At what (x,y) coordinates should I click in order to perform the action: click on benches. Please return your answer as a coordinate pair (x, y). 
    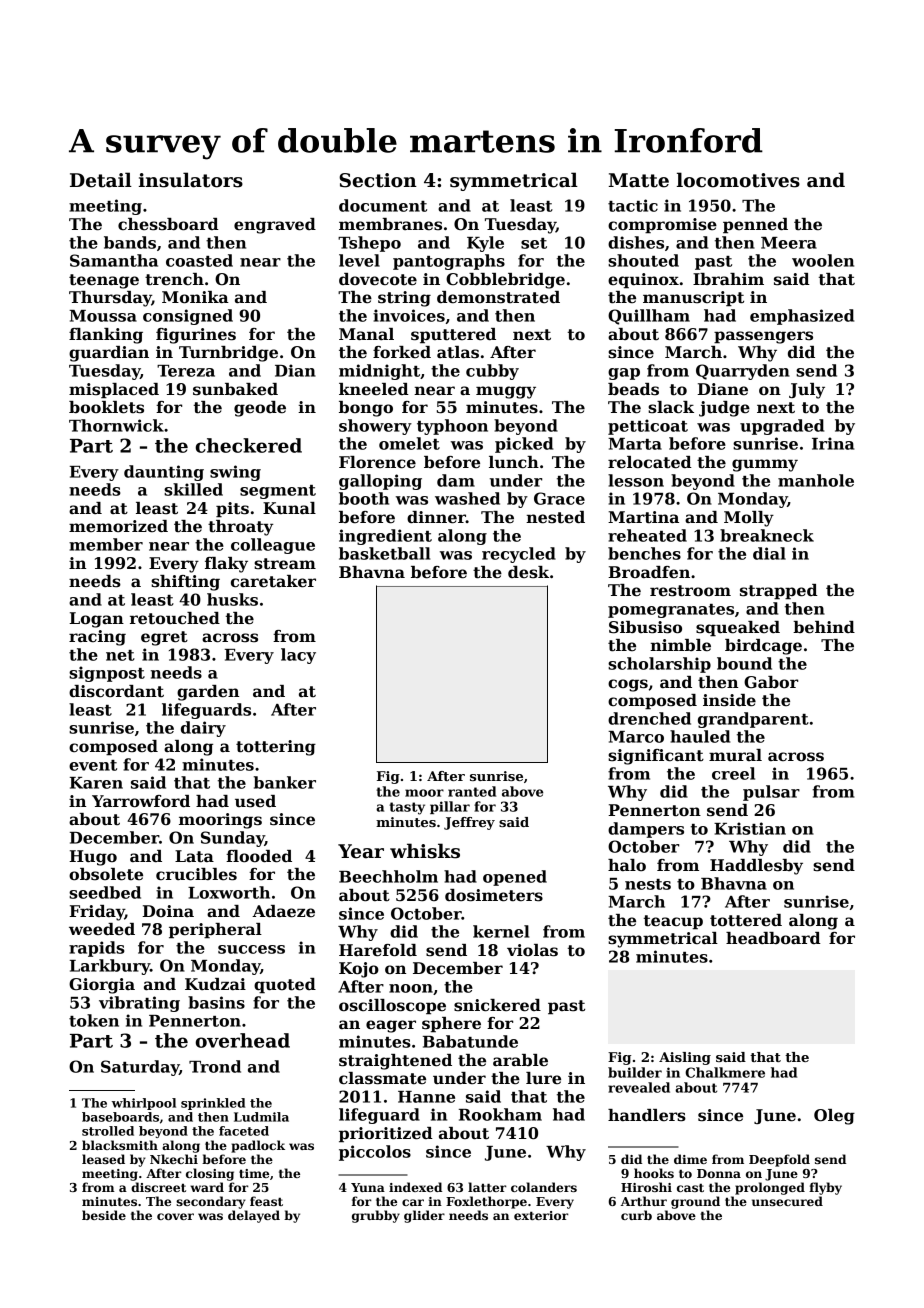
    Looking at the image, I should click on (644, 553).
